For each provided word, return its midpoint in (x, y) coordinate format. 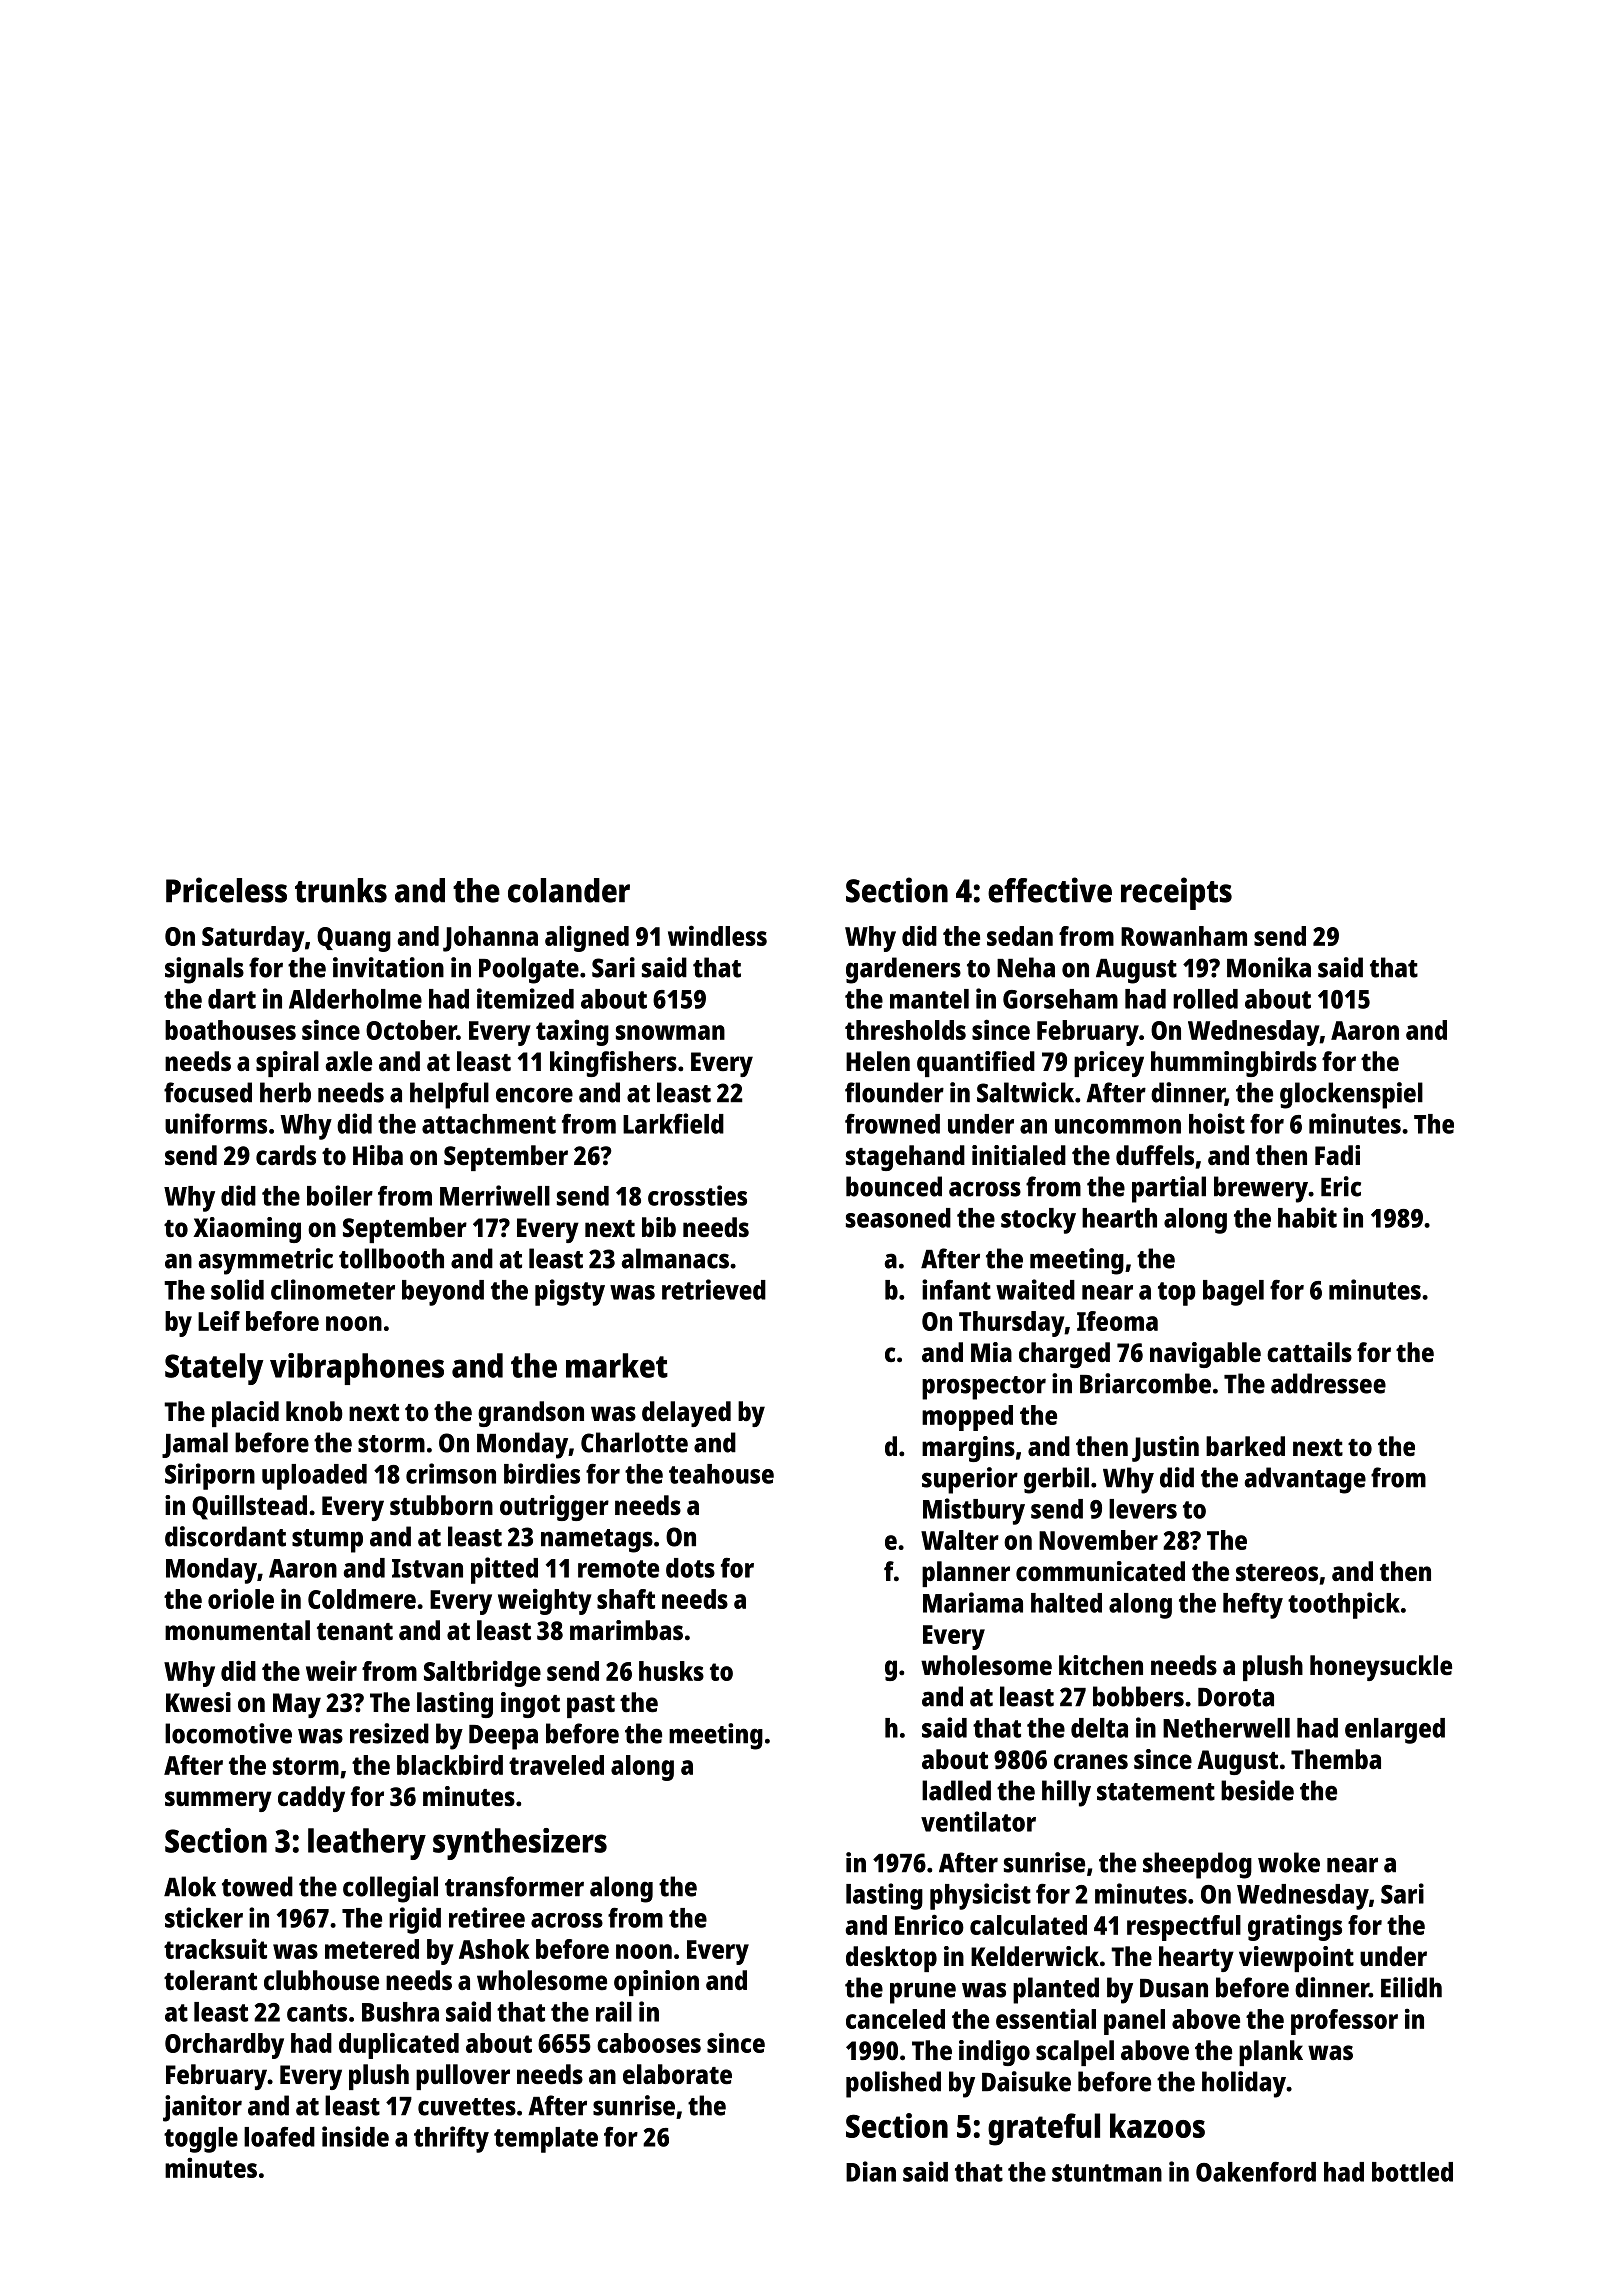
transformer (514, 1886)
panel (1134, 2022)
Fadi (1337, 1155)
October (411, 1030)
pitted (504, 1570)
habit (1307, 1217)
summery (218, 1801)
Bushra (400, 2012)
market (617, 1365)
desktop (891, 1959)
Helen (878, 1061)
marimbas (626, 1630)
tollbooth (391, 1258)
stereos (1277, 1573)
